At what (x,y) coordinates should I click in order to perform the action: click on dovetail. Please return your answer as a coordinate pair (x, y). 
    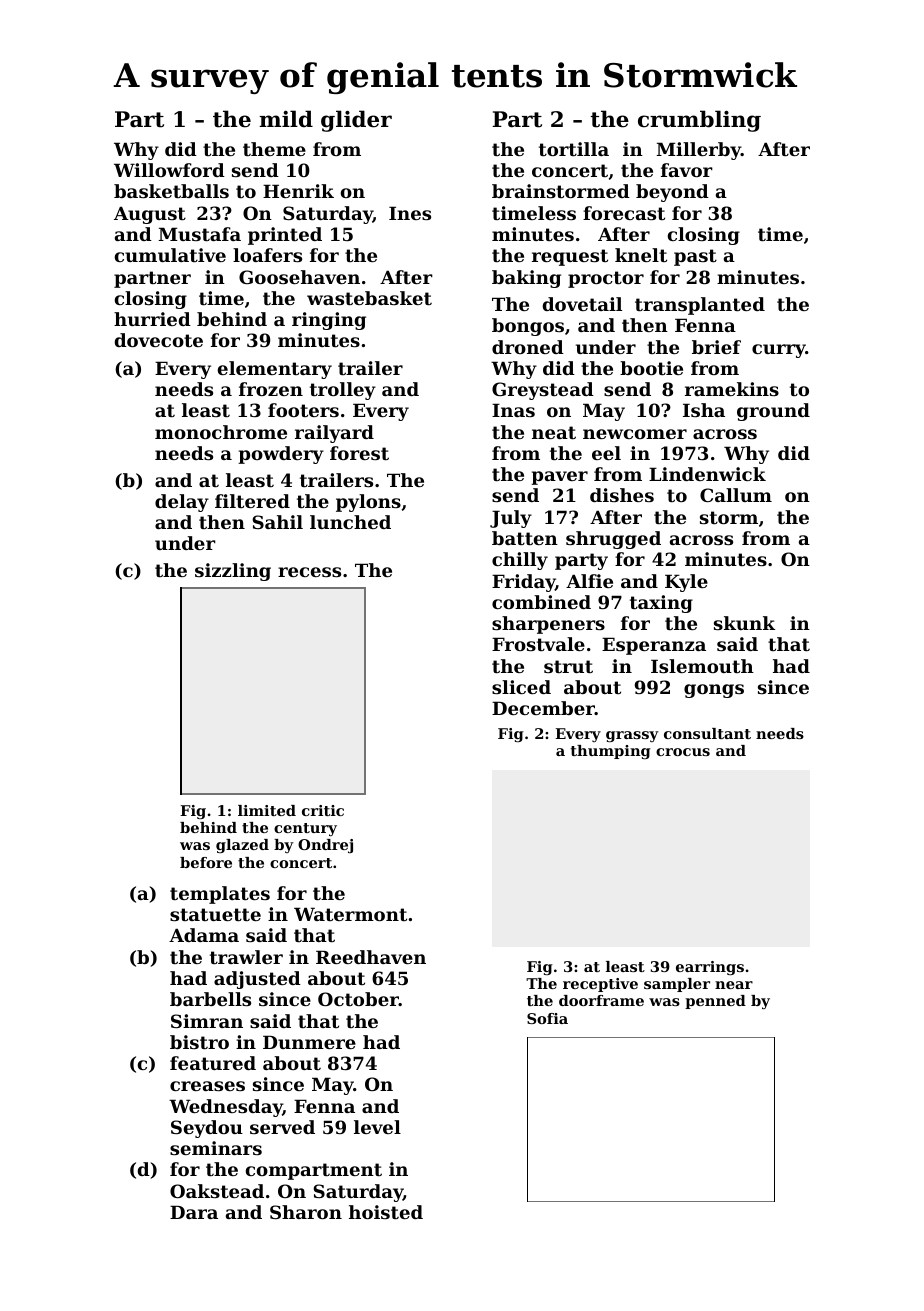
    Looking at the image, I should click on (582, 304).
